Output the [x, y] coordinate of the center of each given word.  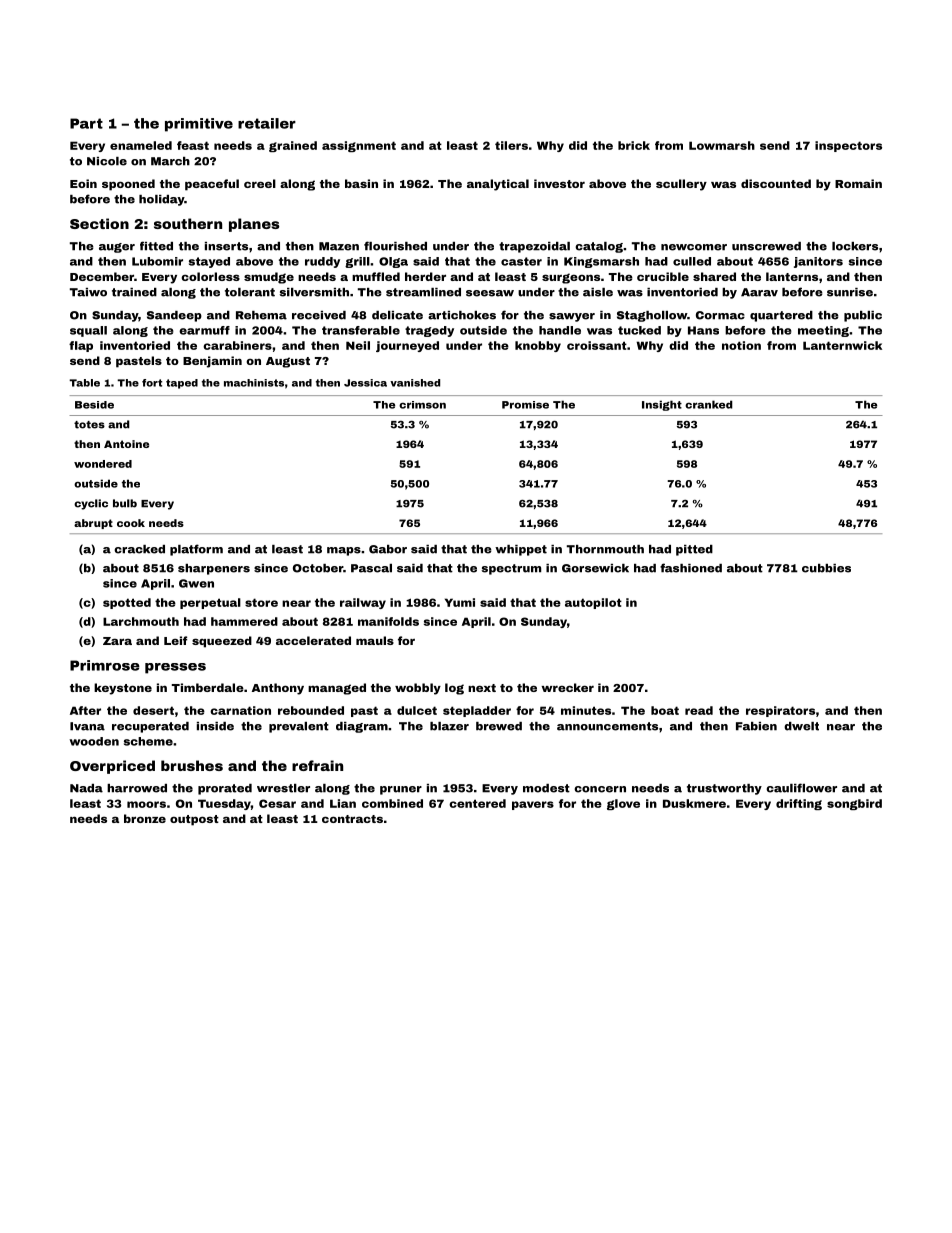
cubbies [826, 568]
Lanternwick [842, 345]
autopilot [593, 603]
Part [86, 123]
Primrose [105, 665]
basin [361, 183]
